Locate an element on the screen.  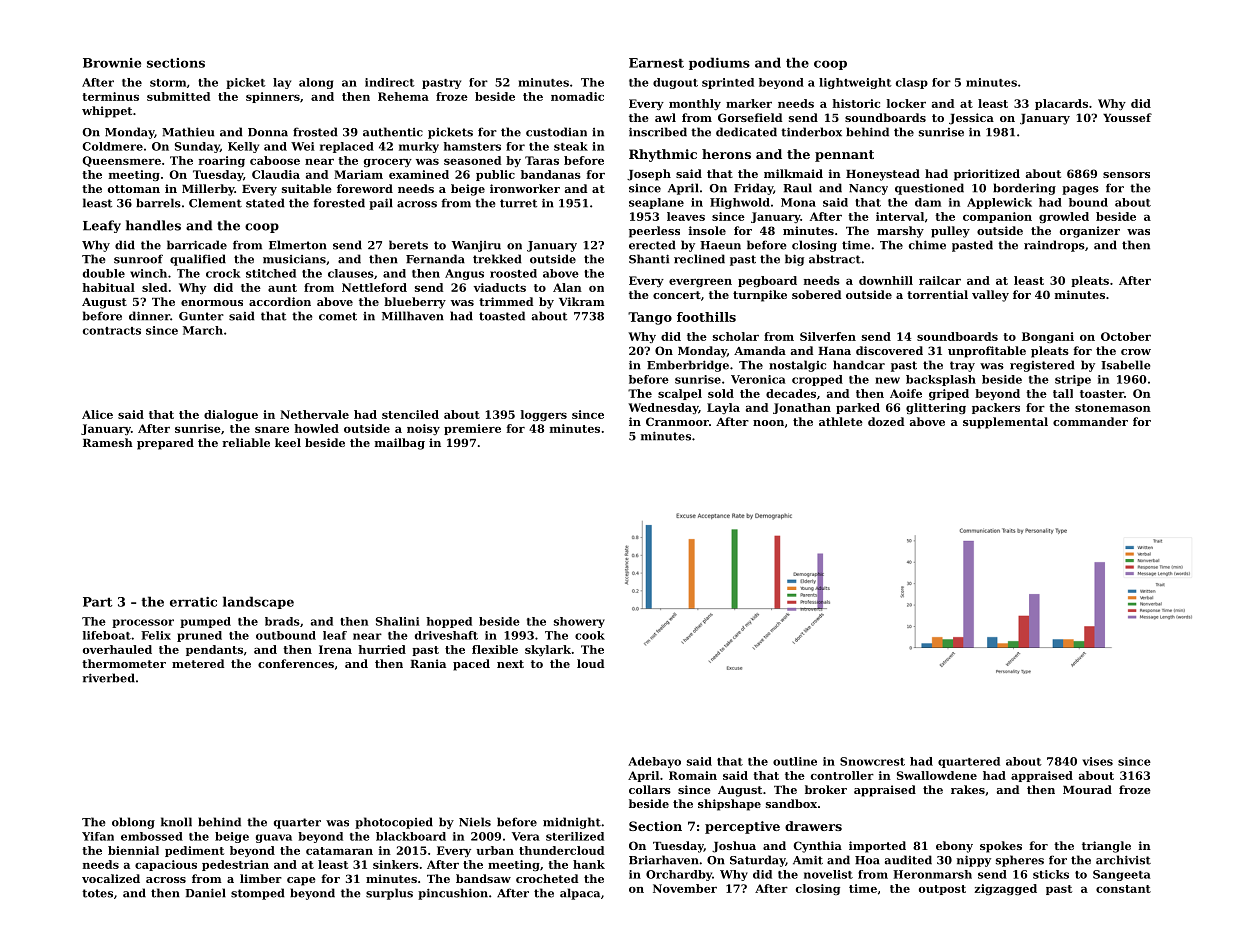
parked is located at coordinates (858, 408).
